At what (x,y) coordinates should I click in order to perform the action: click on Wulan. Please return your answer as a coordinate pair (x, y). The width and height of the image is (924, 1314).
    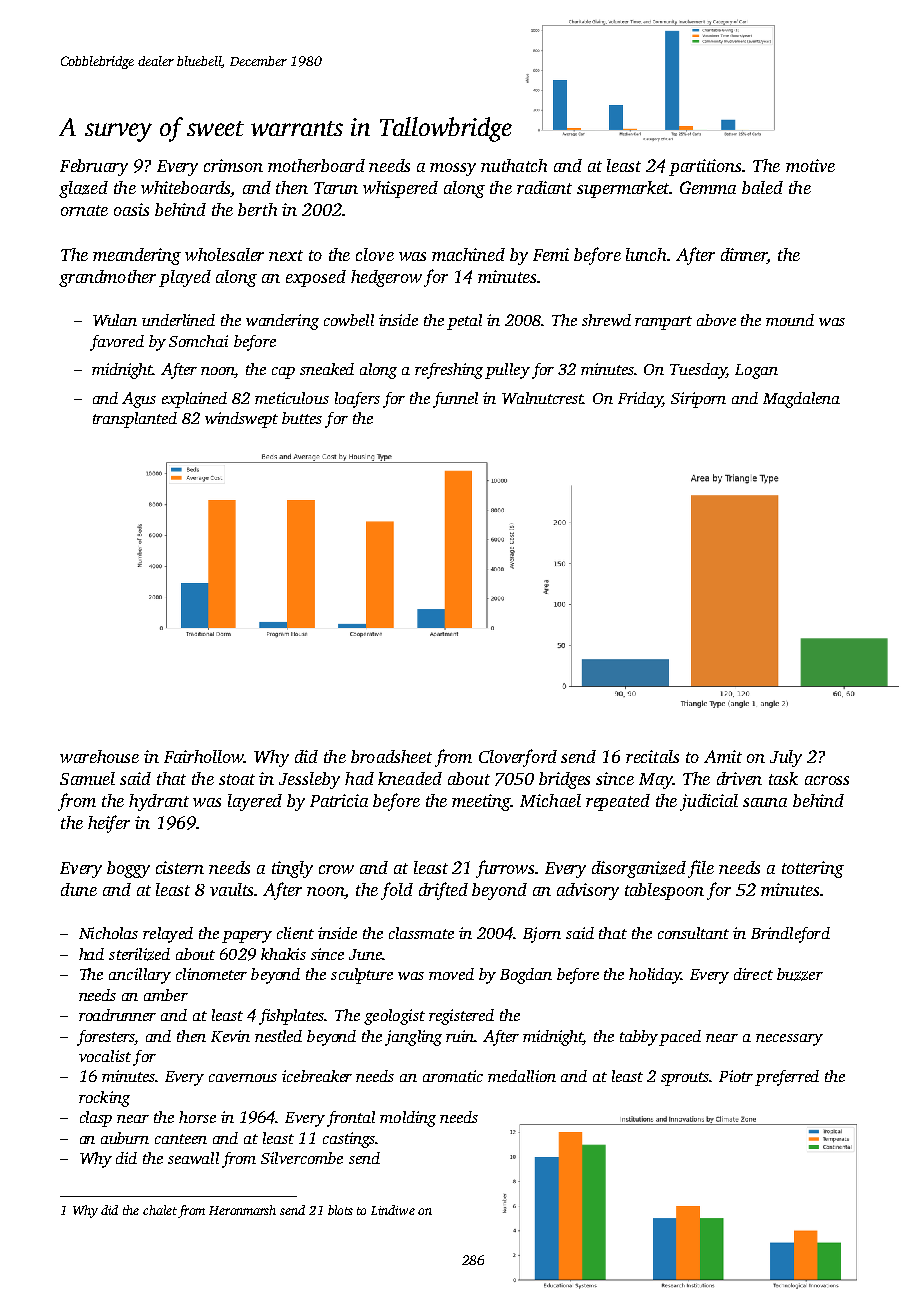
    Looking at the image, I should click on (115, 320).
